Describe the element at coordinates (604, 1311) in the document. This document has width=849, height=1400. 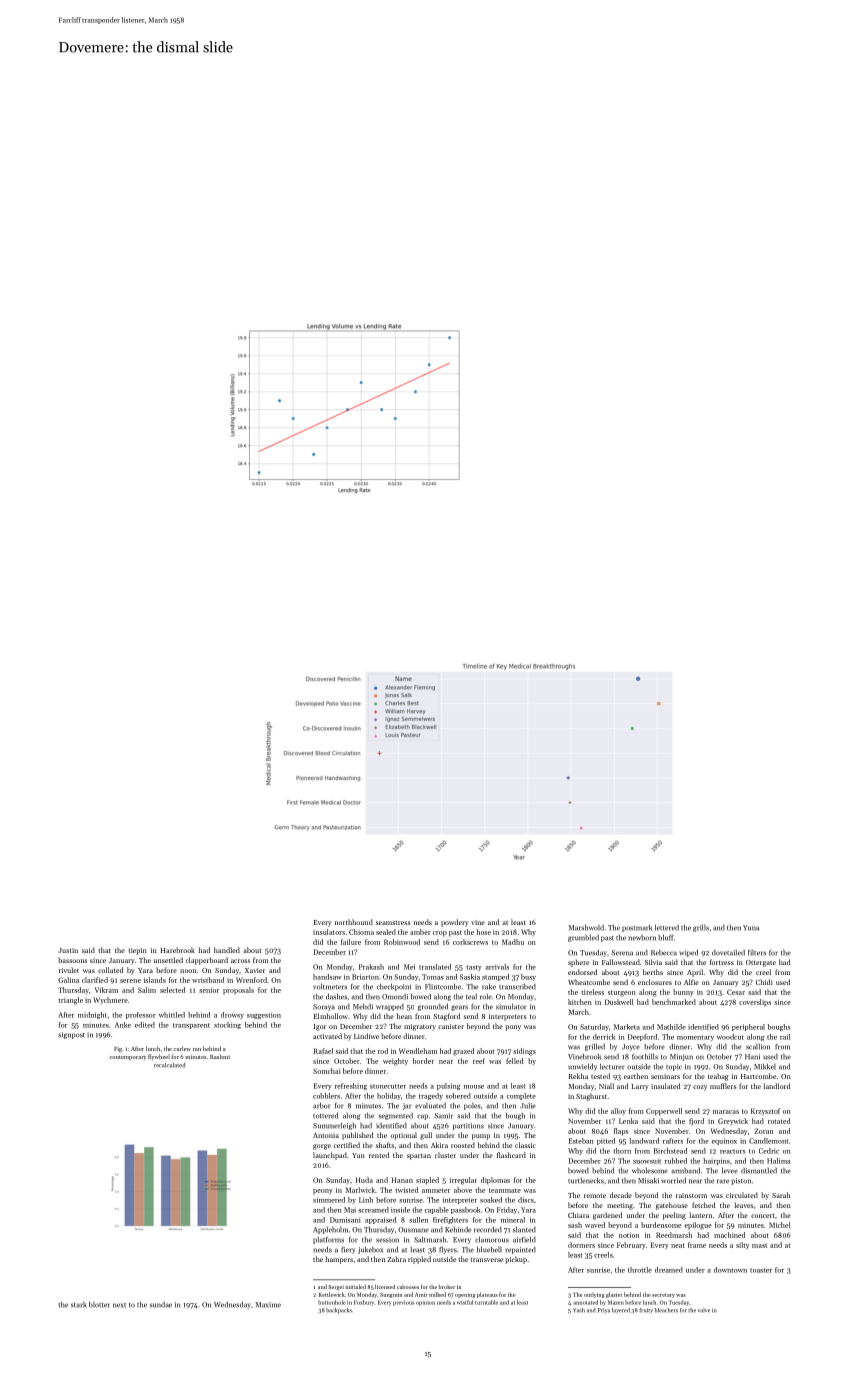
I see `Priya` at that location.
